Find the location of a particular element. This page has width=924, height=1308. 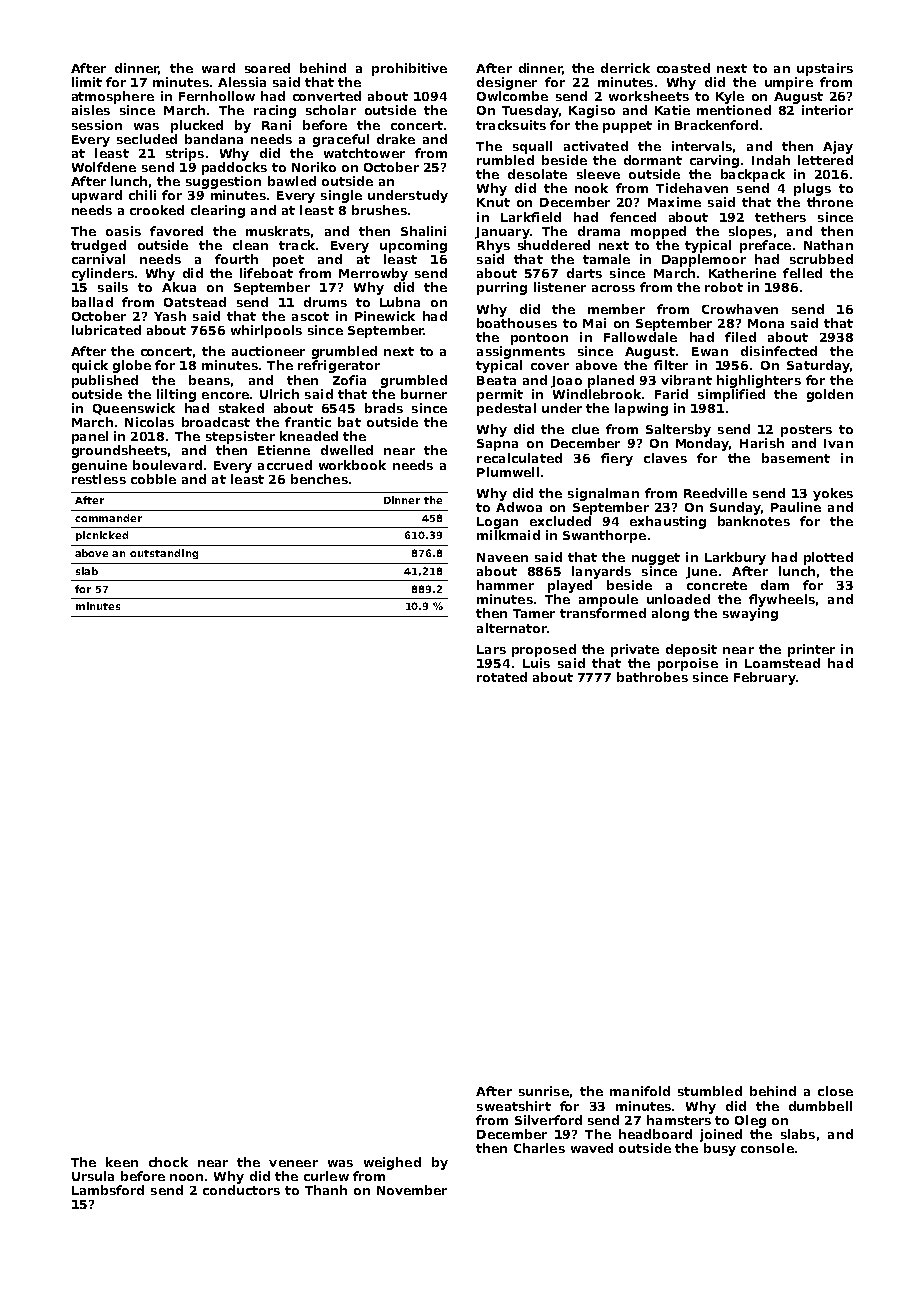

rotated is located at coordinates (502, 677).
